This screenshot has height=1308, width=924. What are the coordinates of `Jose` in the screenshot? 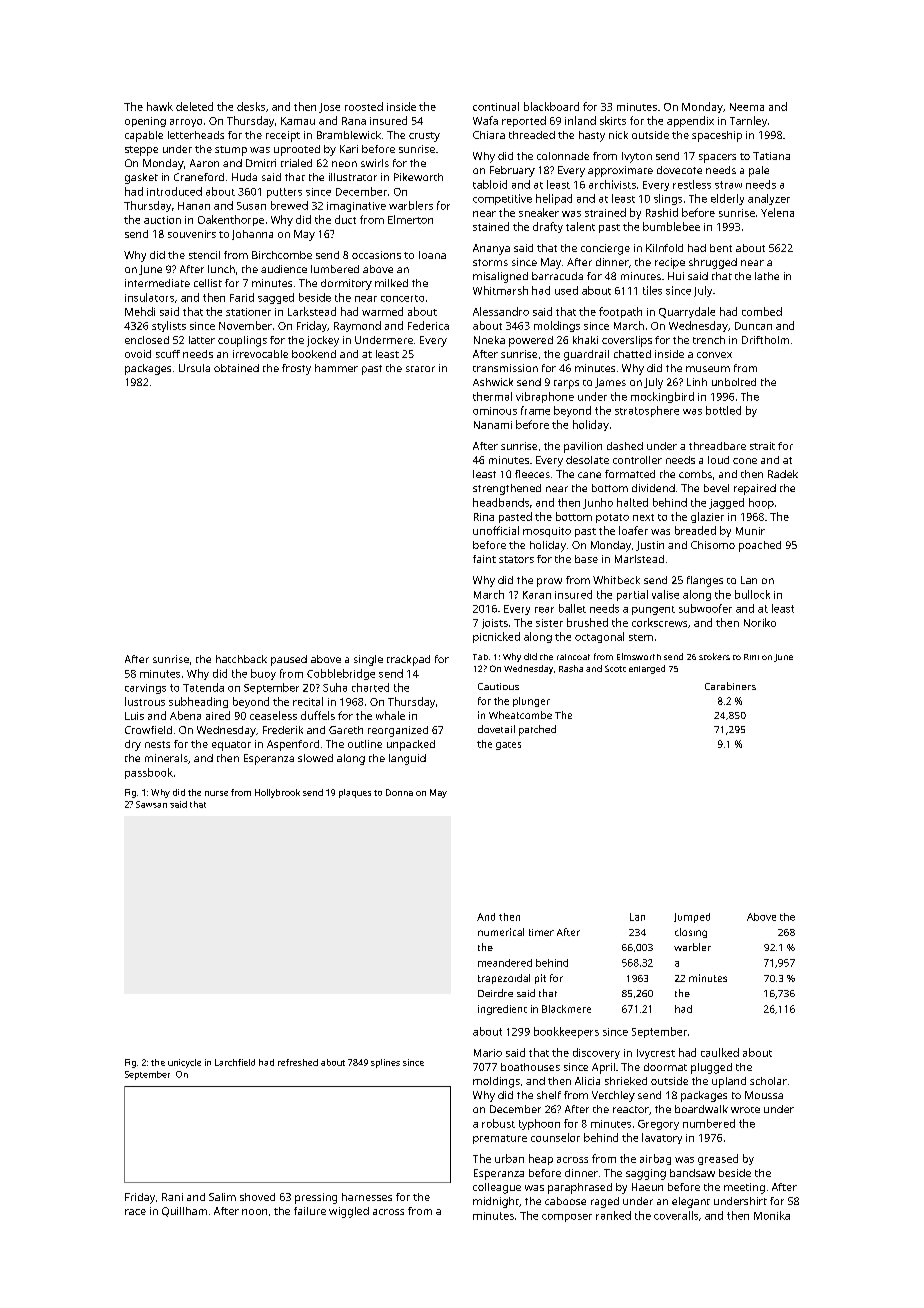 It's located at (329, 108).
